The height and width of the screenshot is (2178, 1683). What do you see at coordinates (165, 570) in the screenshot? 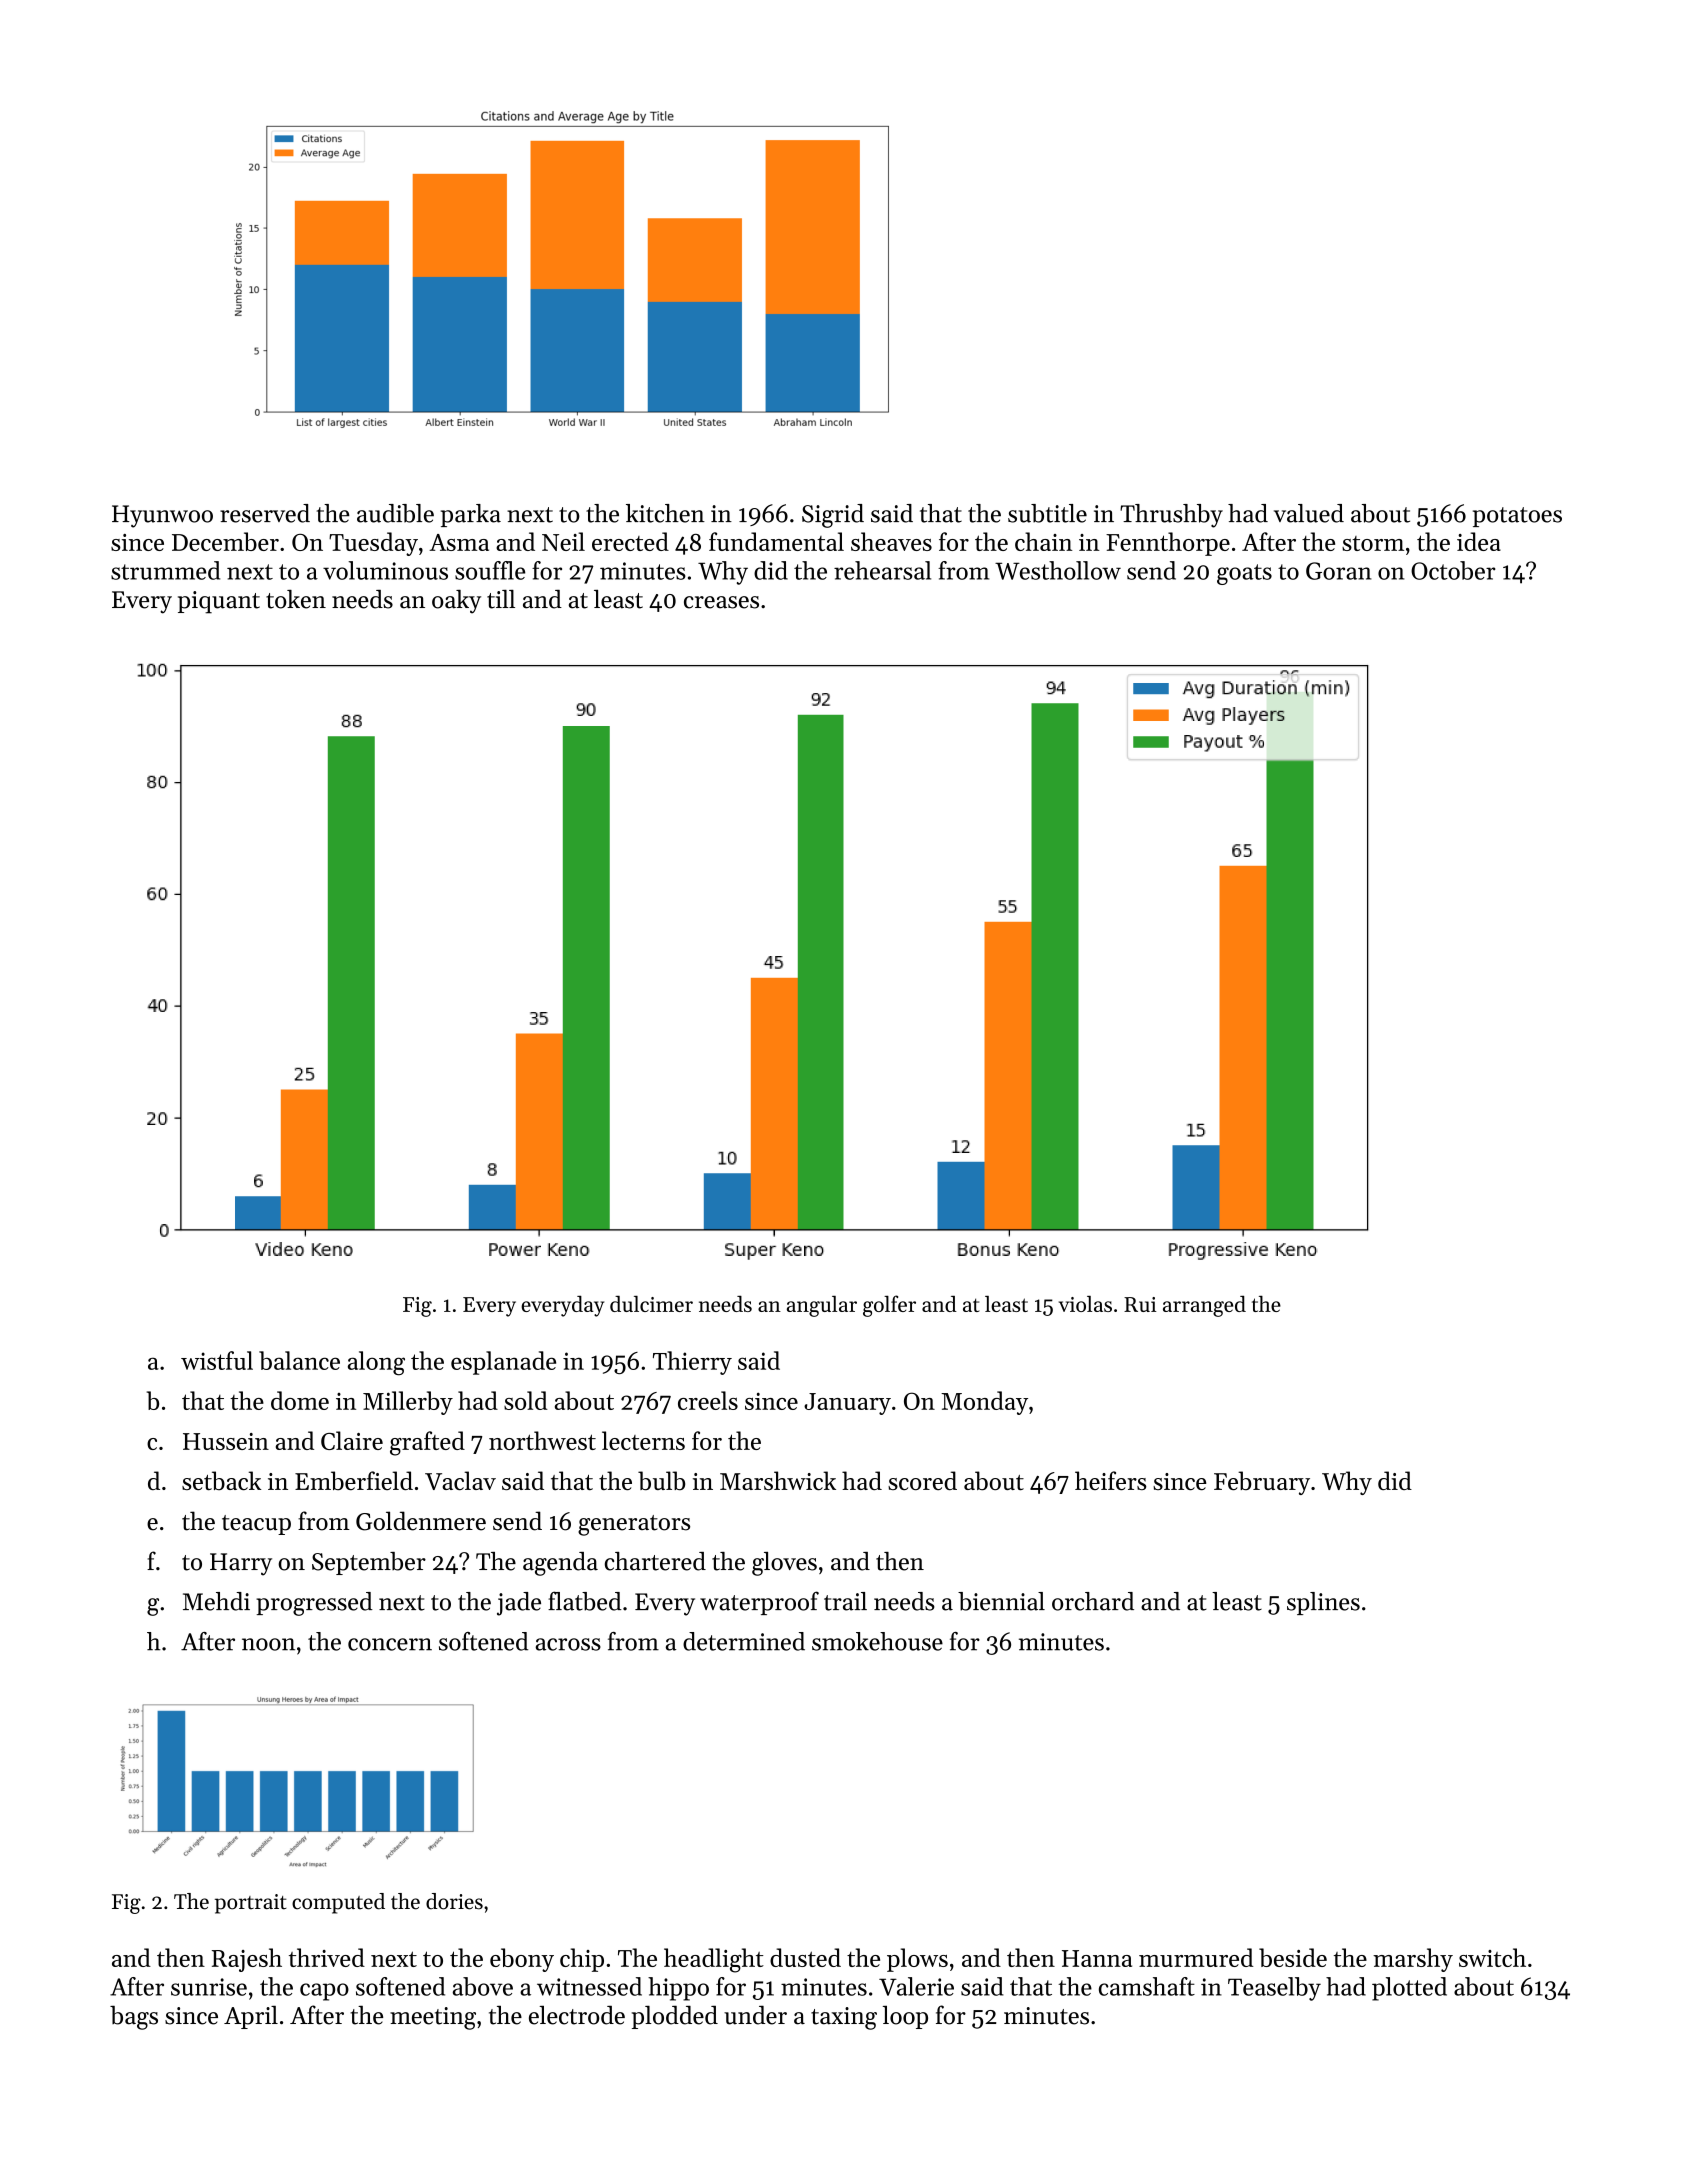
I see `strummed` at bounding box center [165, 570].
